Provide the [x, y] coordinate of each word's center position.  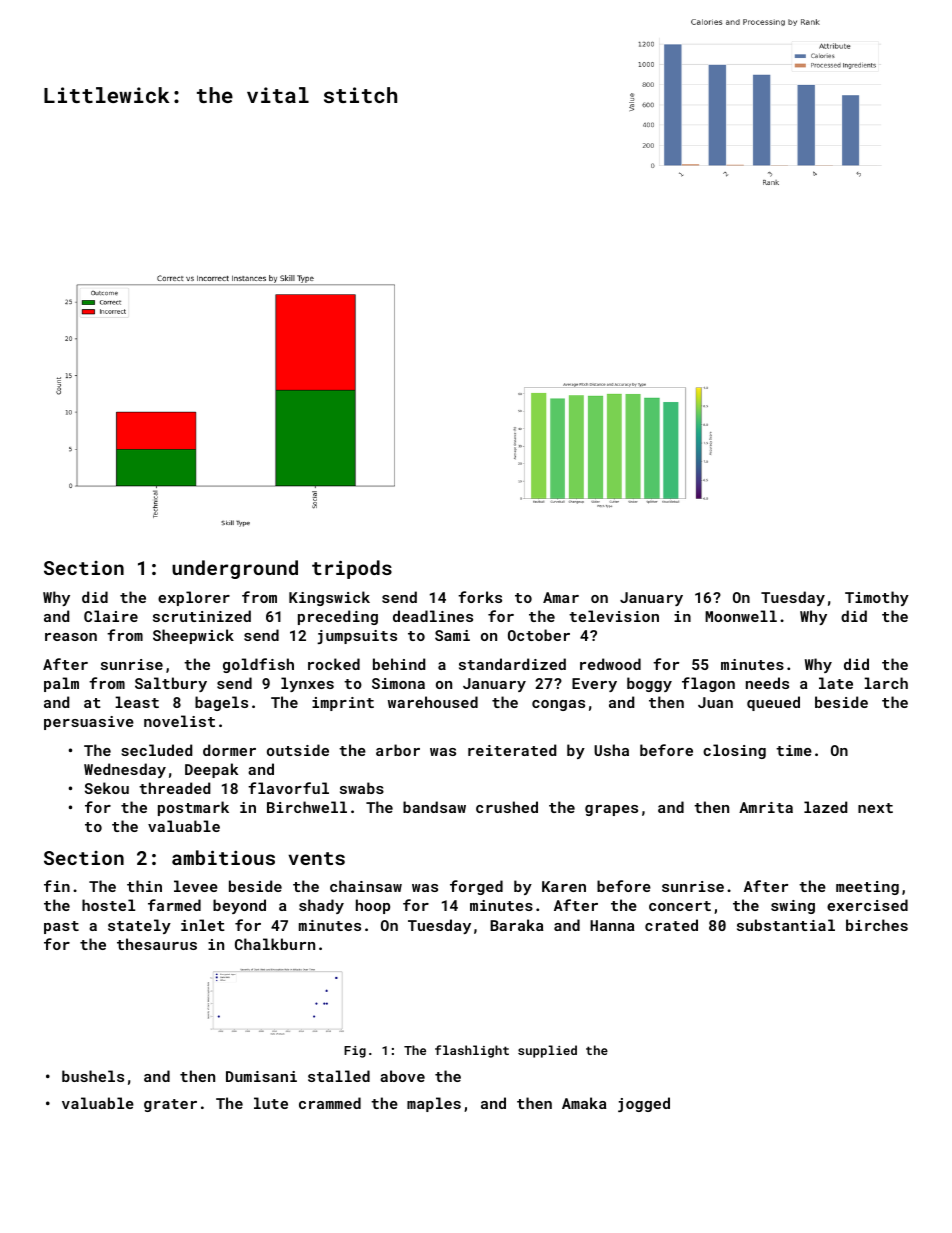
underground [235, 569]
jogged [644, 1104]
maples [434, 1104]
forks [480, 597]
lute [271, 1103]
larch [886, 683]
